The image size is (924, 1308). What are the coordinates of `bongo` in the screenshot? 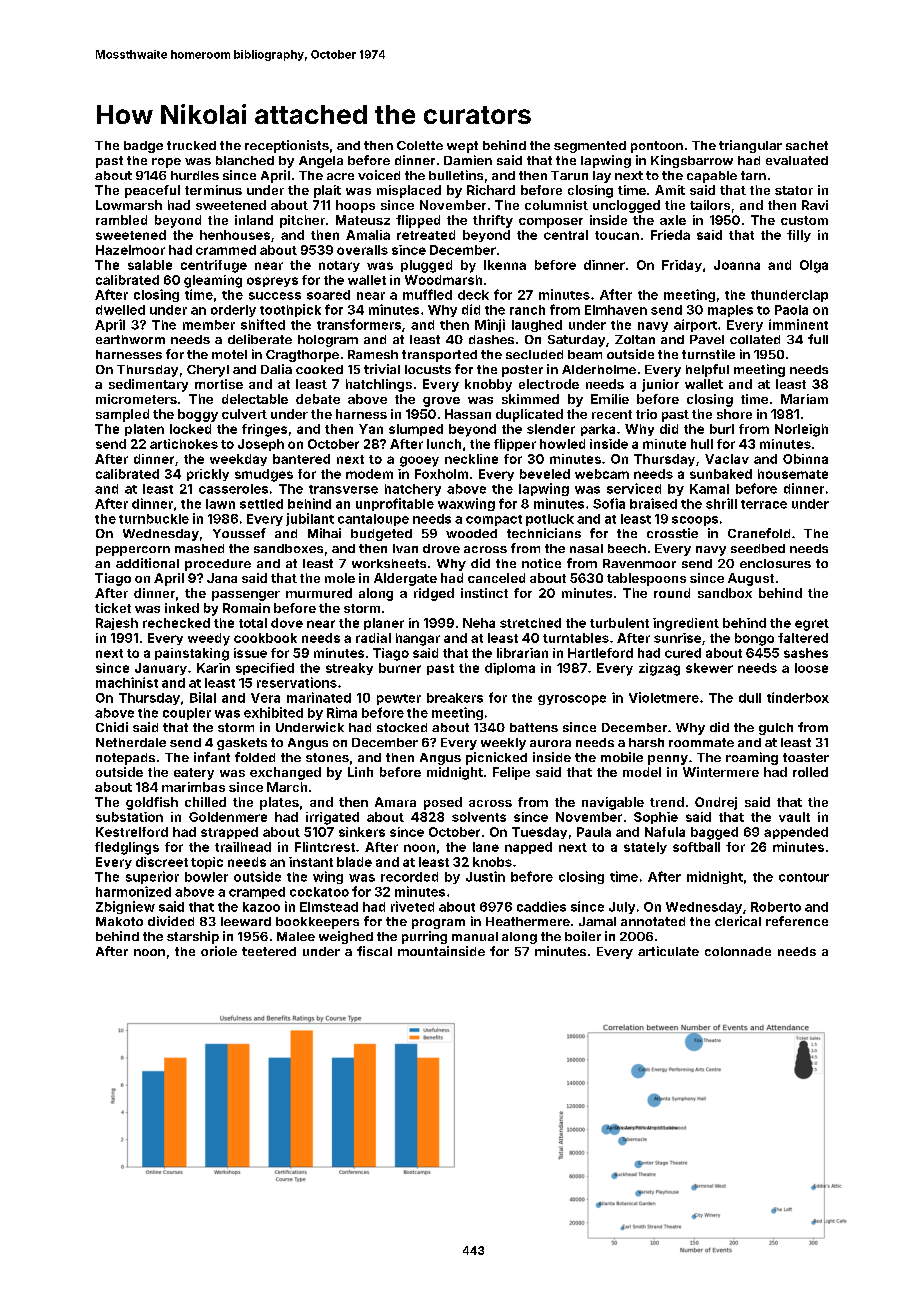 It's located at (754, 639).
